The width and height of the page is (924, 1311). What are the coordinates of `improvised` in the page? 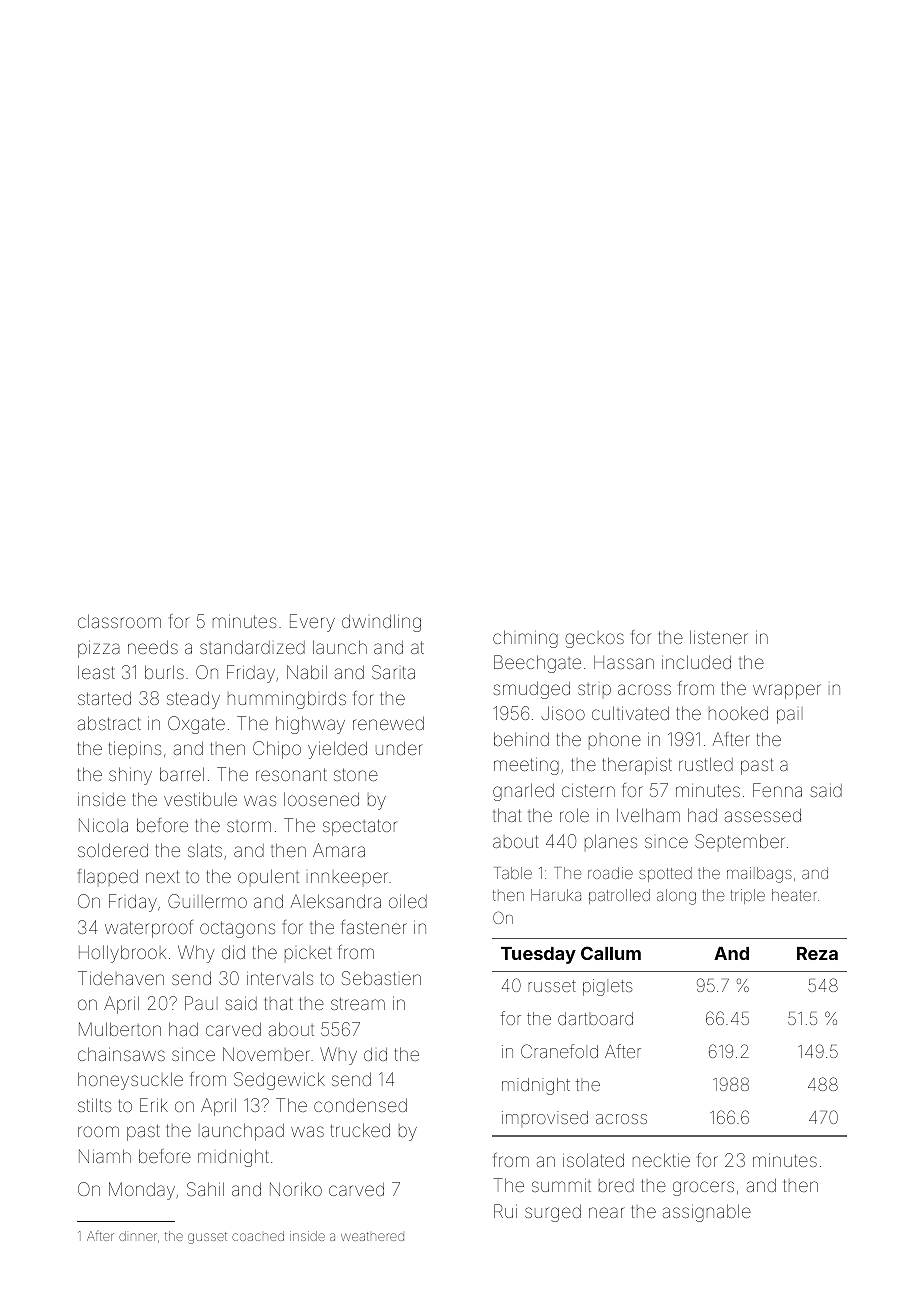 It's located at (545, 1119).
